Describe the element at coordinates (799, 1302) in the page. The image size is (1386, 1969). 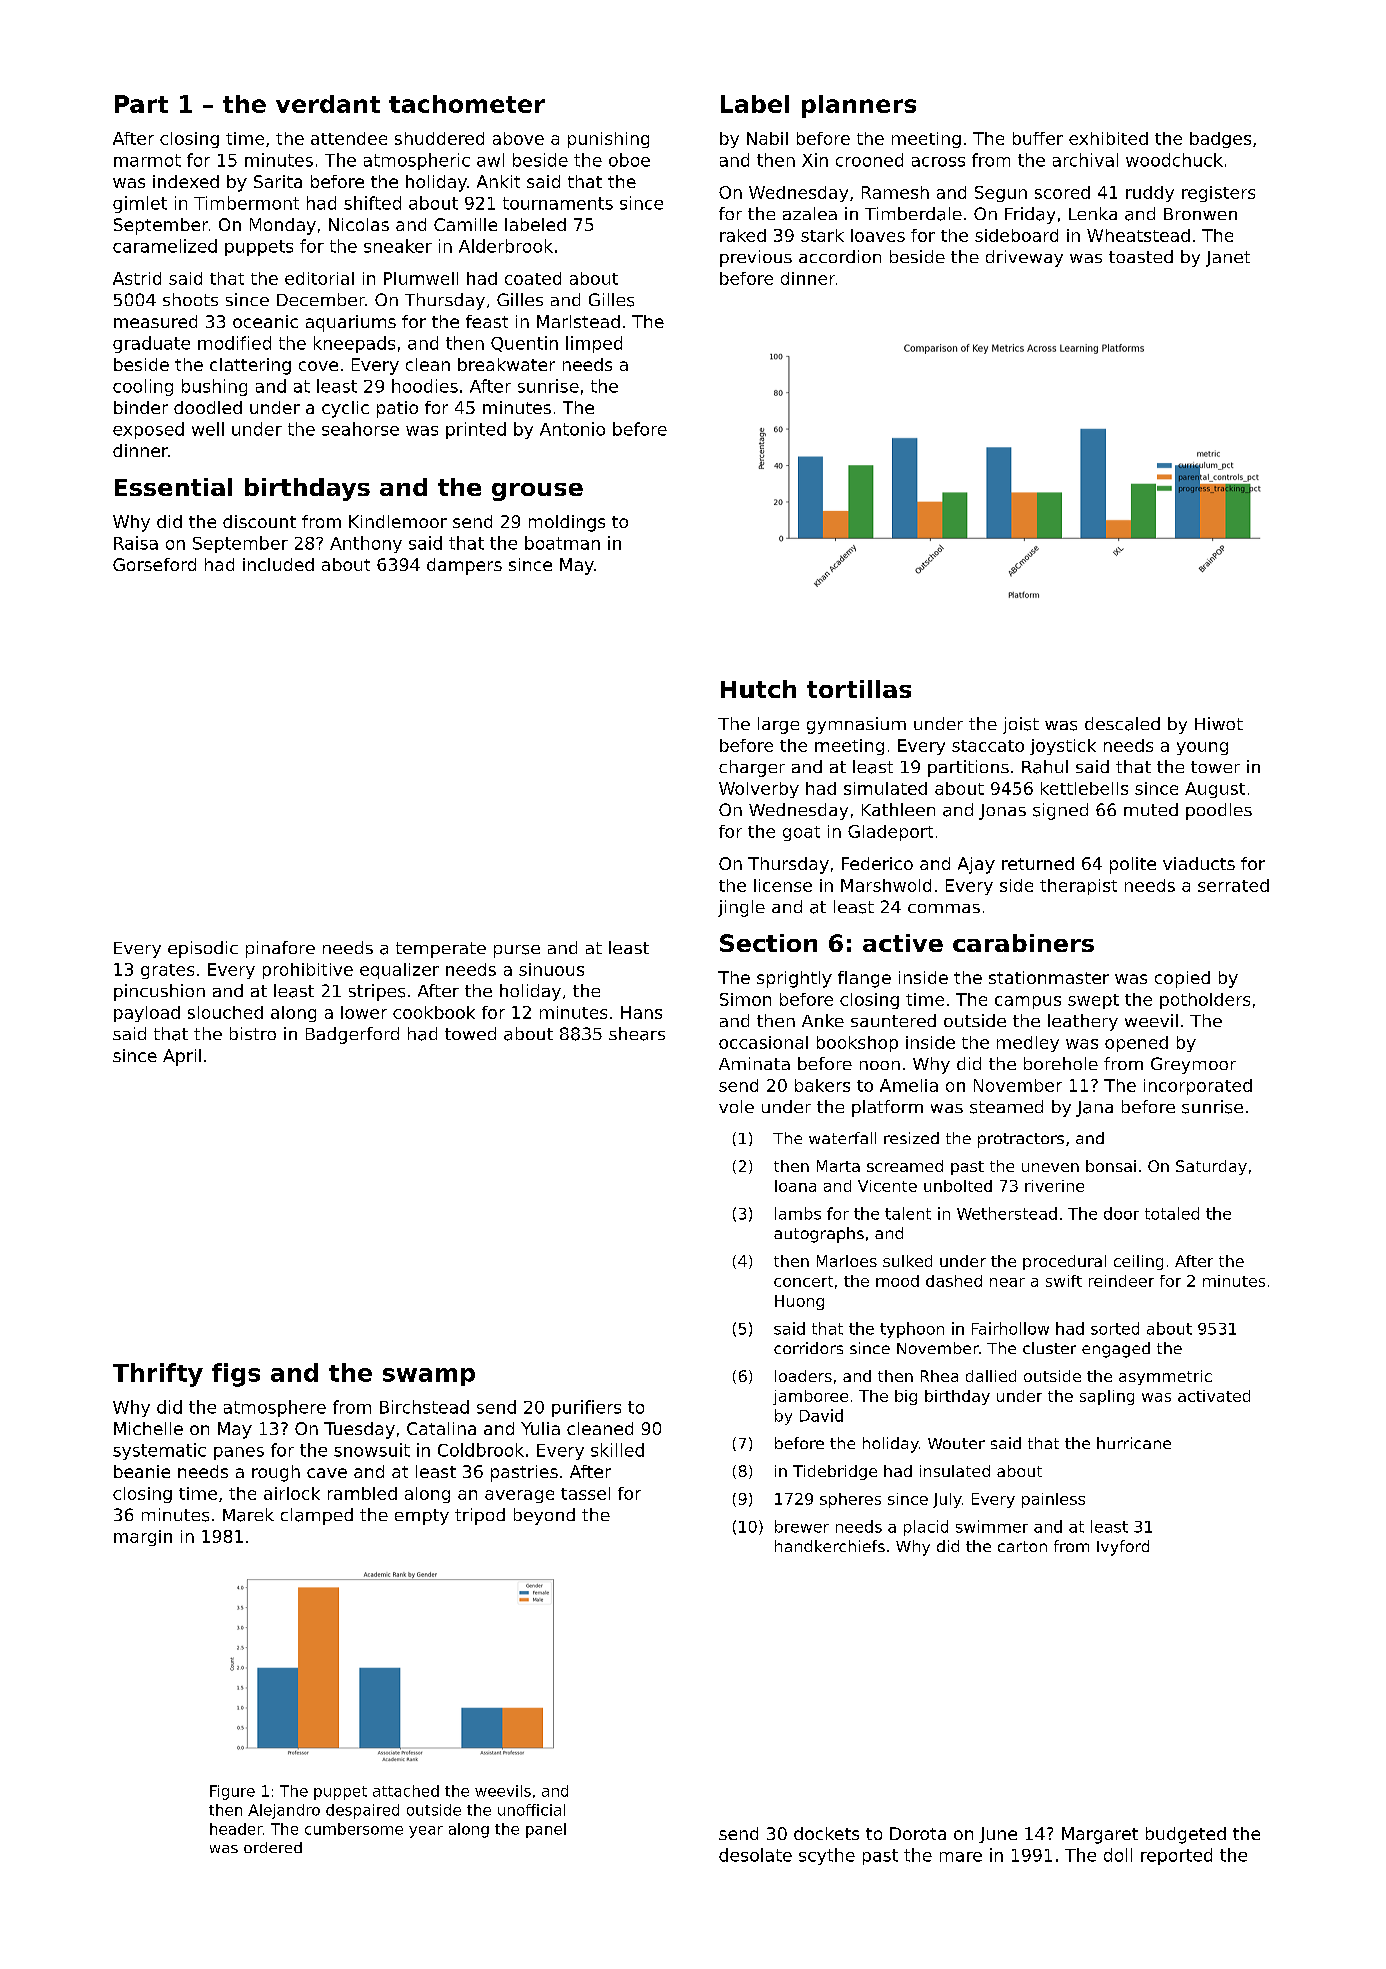
I see `Huong` at that location.
